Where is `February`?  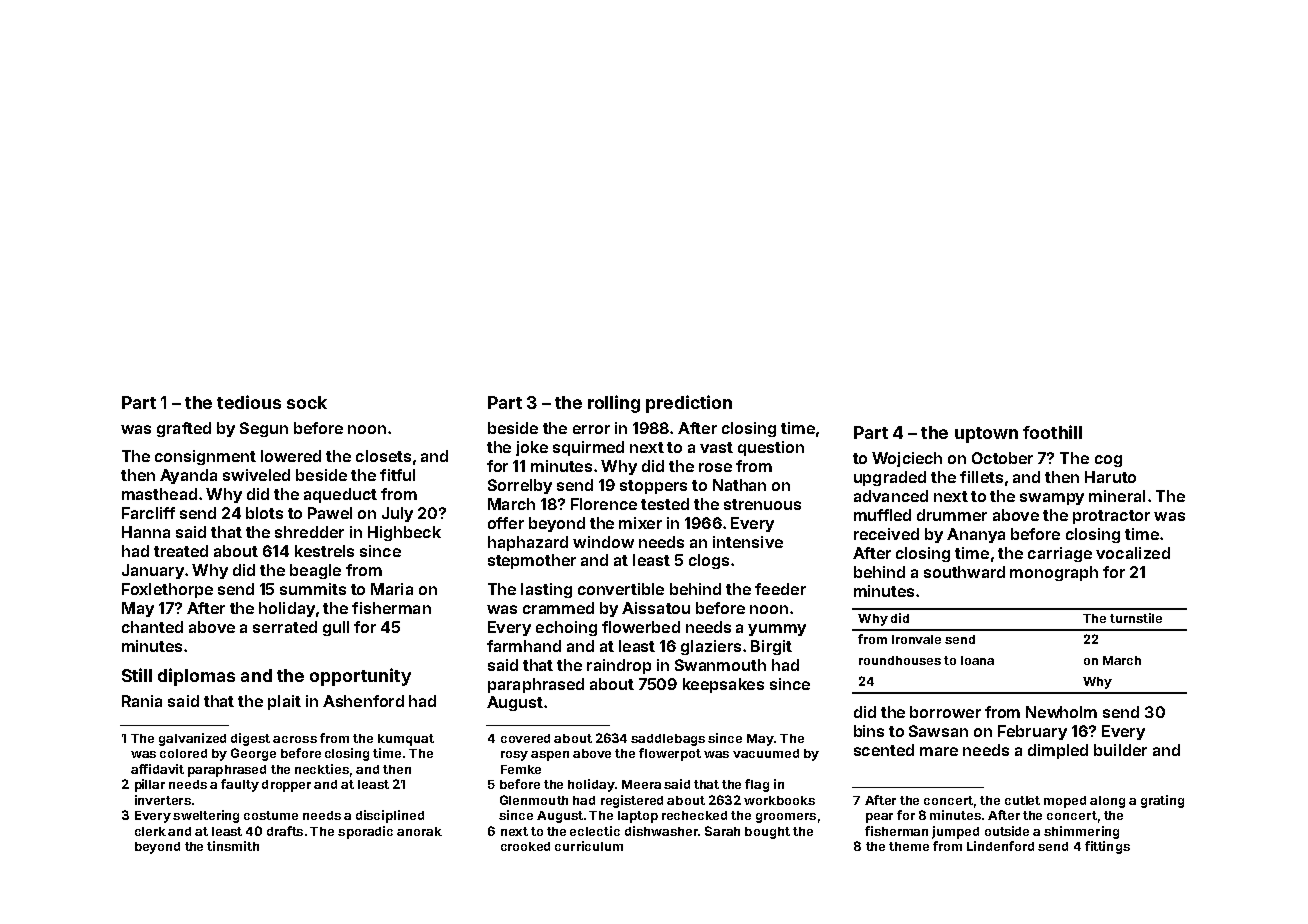 February is located at coordinates (1032, 732).
